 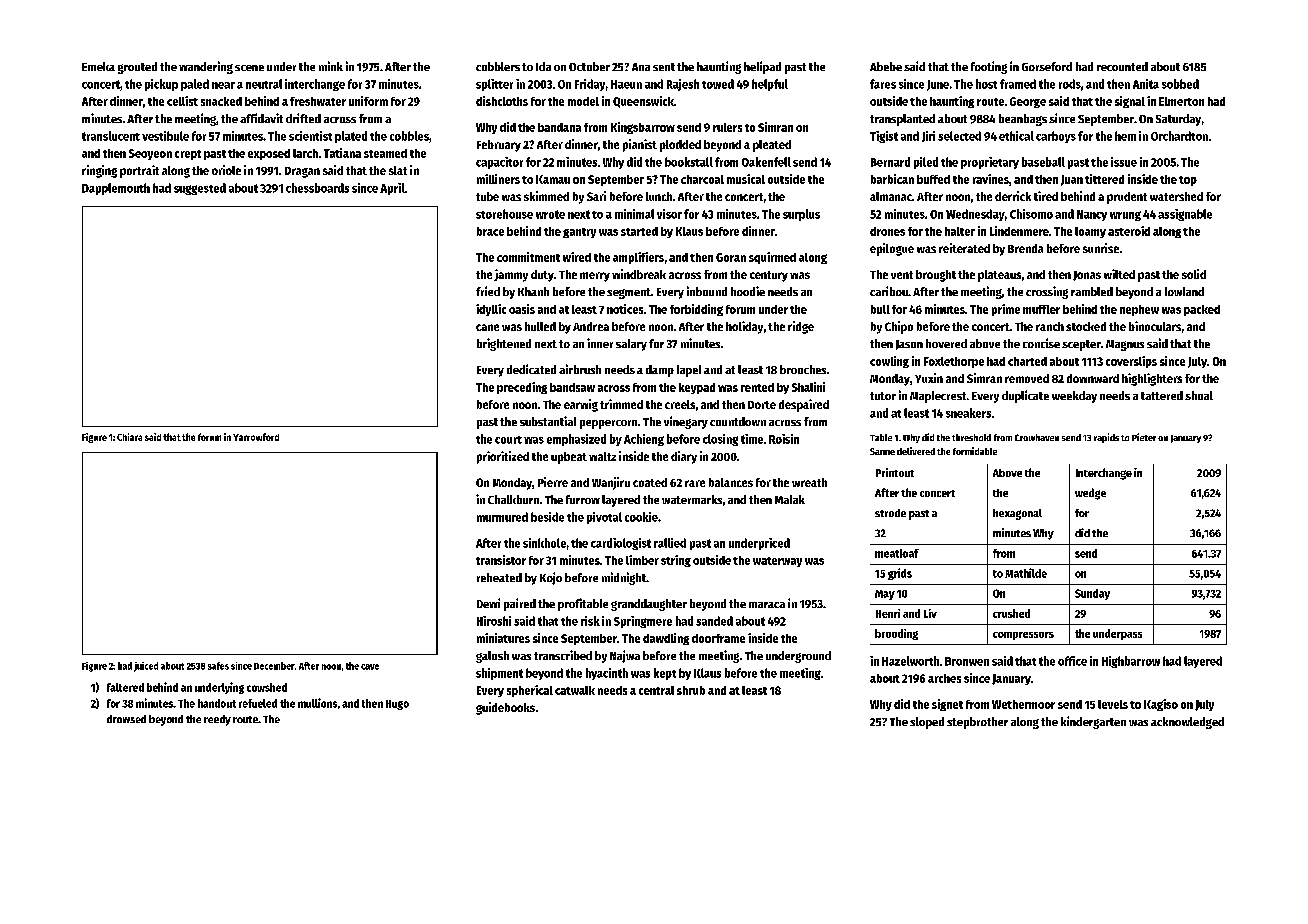 What do you see at coordinates (1130, 102) in the page?
I see `signal` at bounding box center [1130, 102].
